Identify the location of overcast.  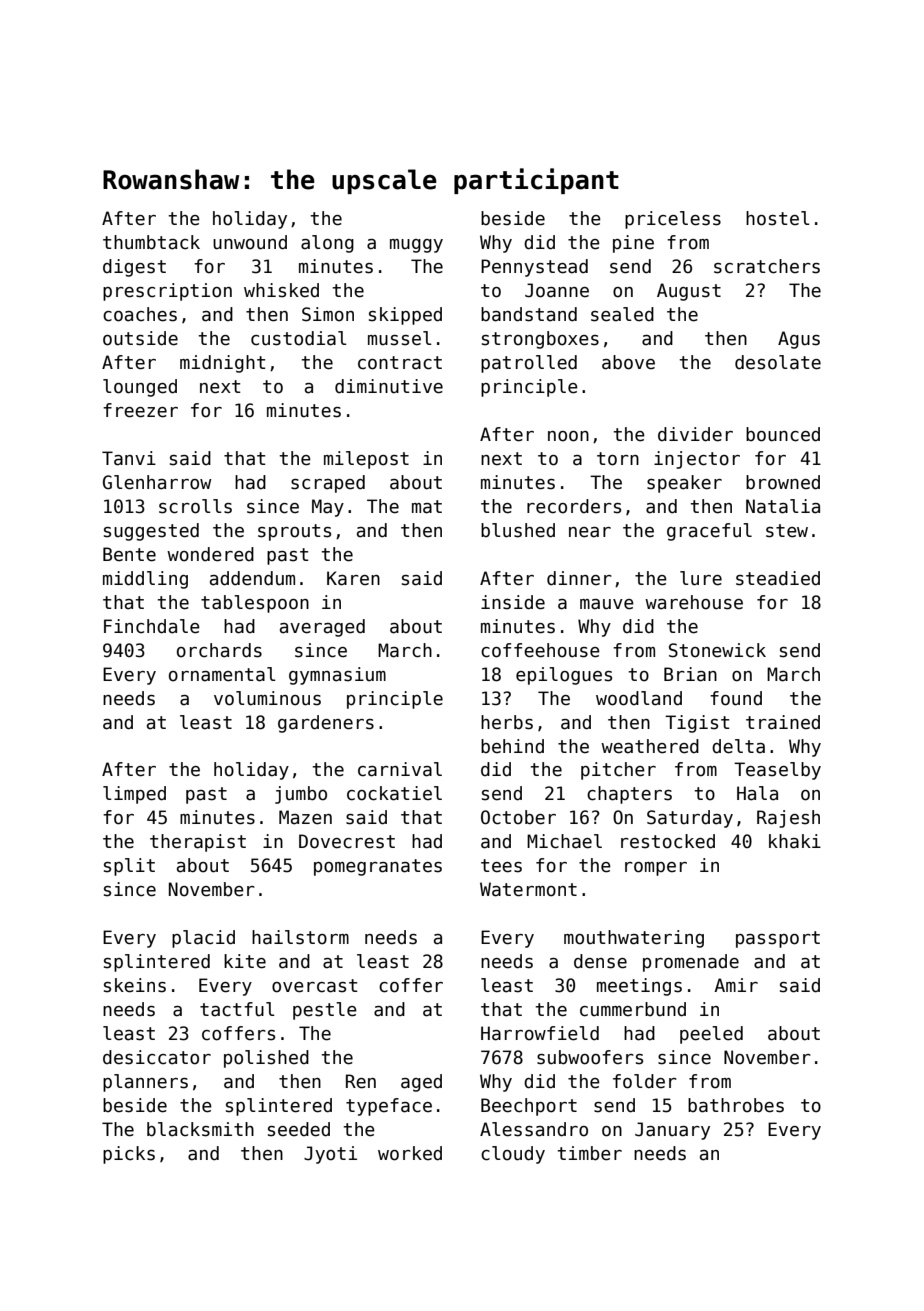
(315, 986).
